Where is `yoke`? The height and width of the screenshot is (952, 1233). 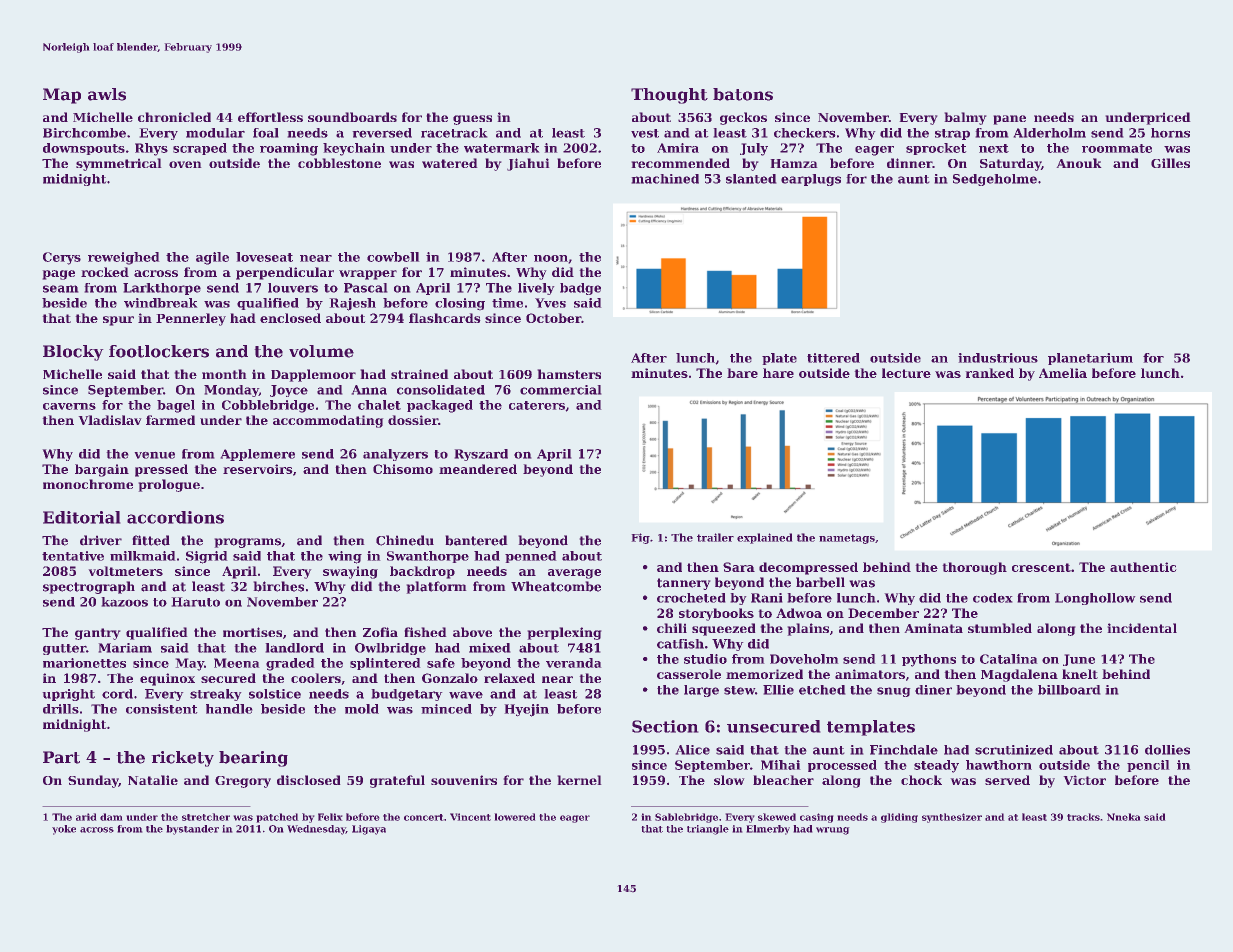 yoke is located at coordinates (64, 830).
